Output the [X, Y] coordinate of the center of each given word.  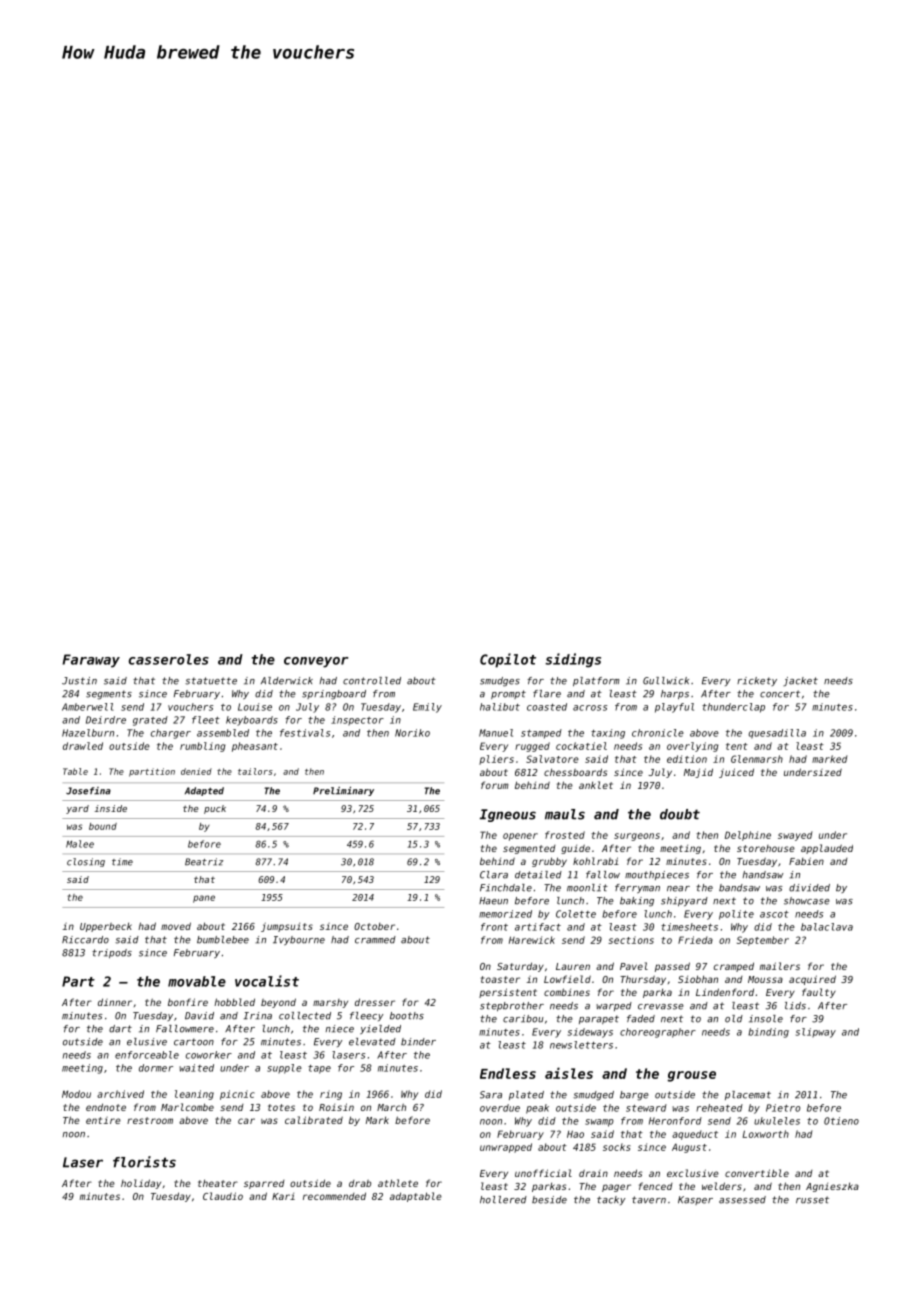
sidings [573, 660]
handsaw [763, 875]
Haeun [493, 901]
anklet [596, 785]
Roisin [336, 1107]
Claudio [223, 1196]
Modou [76, 1094]
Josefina [88, 791]
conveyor [316, 662]
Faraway [91, 661]
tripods [112, 953]
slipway [816, 1033]
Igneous [508, 815]
